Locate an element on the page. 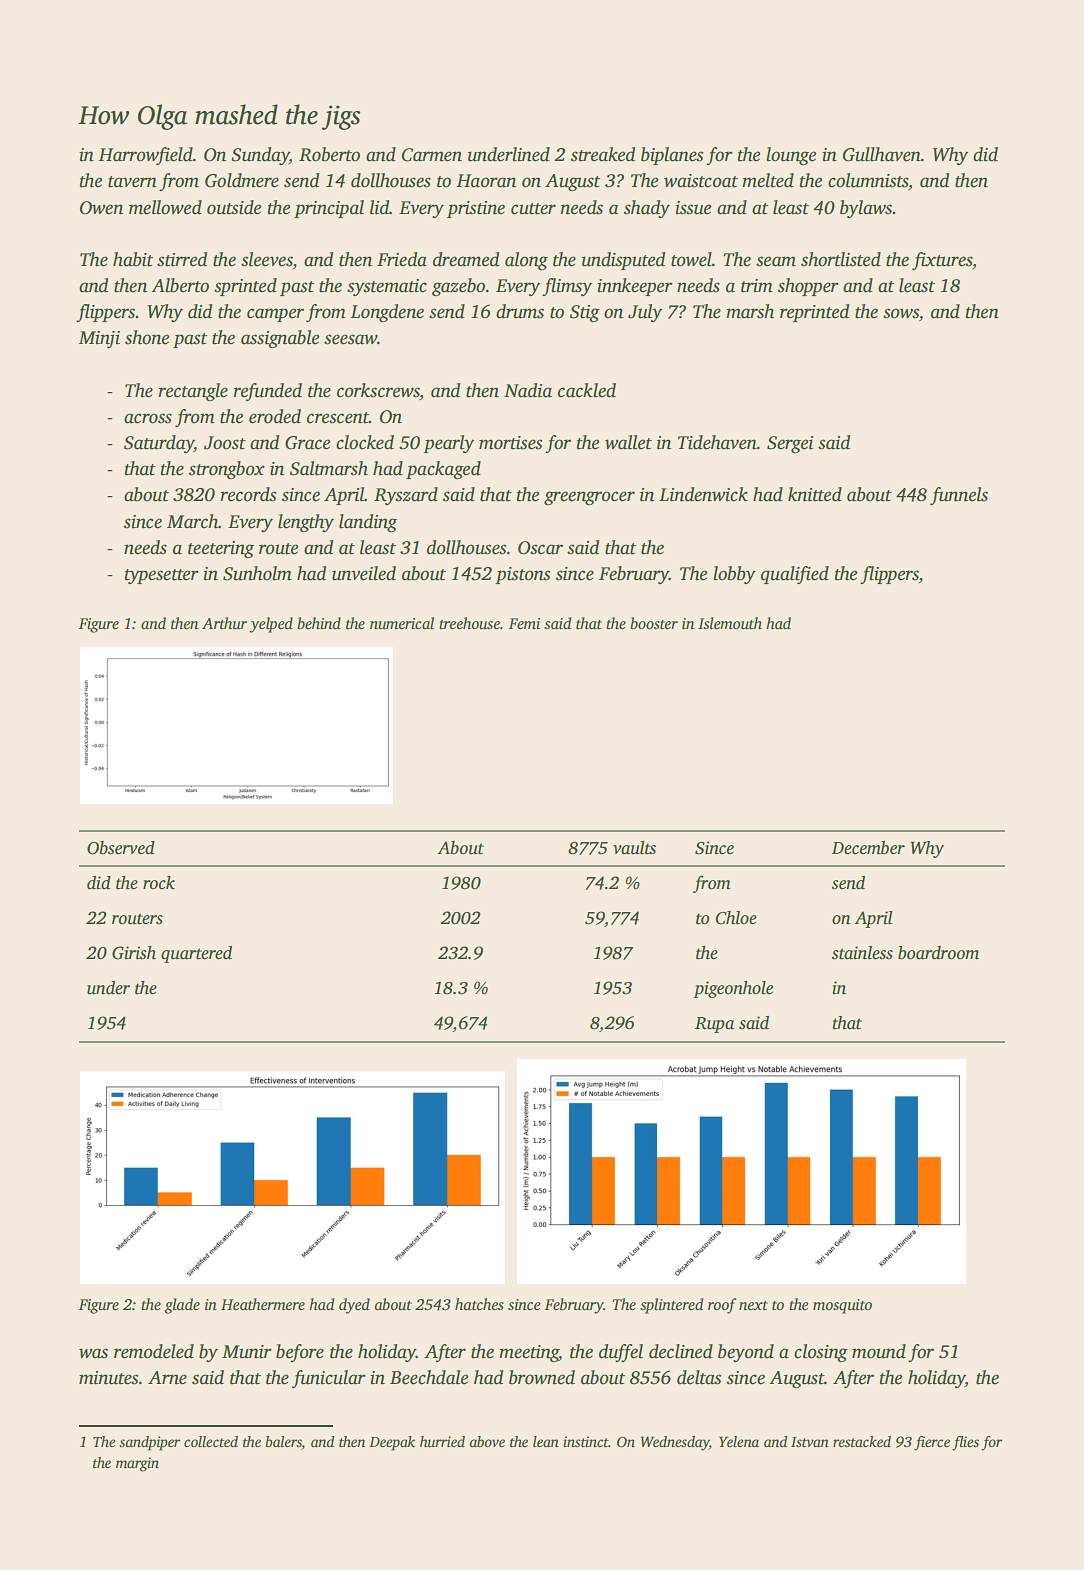  glade is located at coordinates (182, 1306).
